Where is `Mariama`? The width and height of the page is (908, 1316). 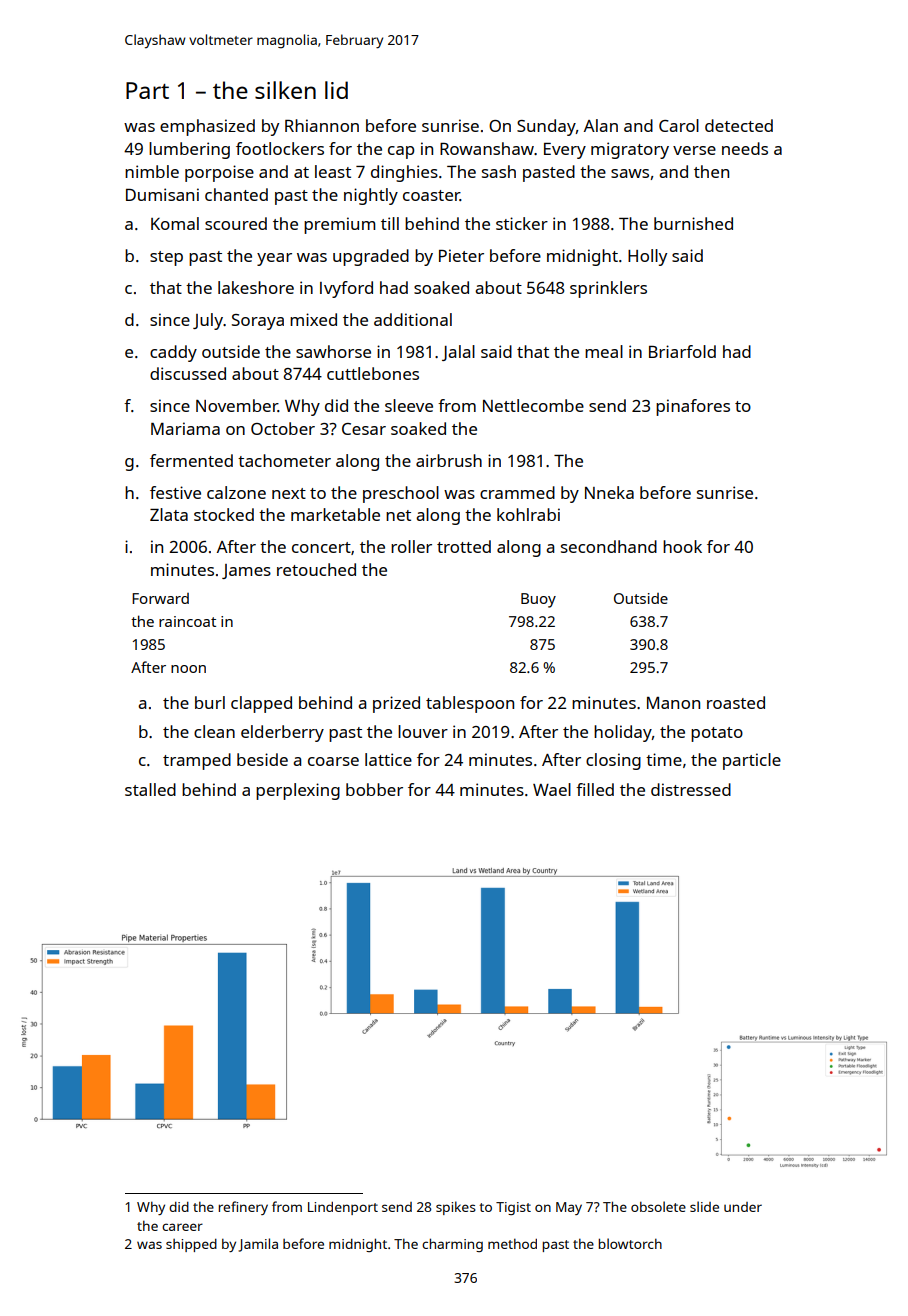
Mariama is located at coordinates (185, 428).
